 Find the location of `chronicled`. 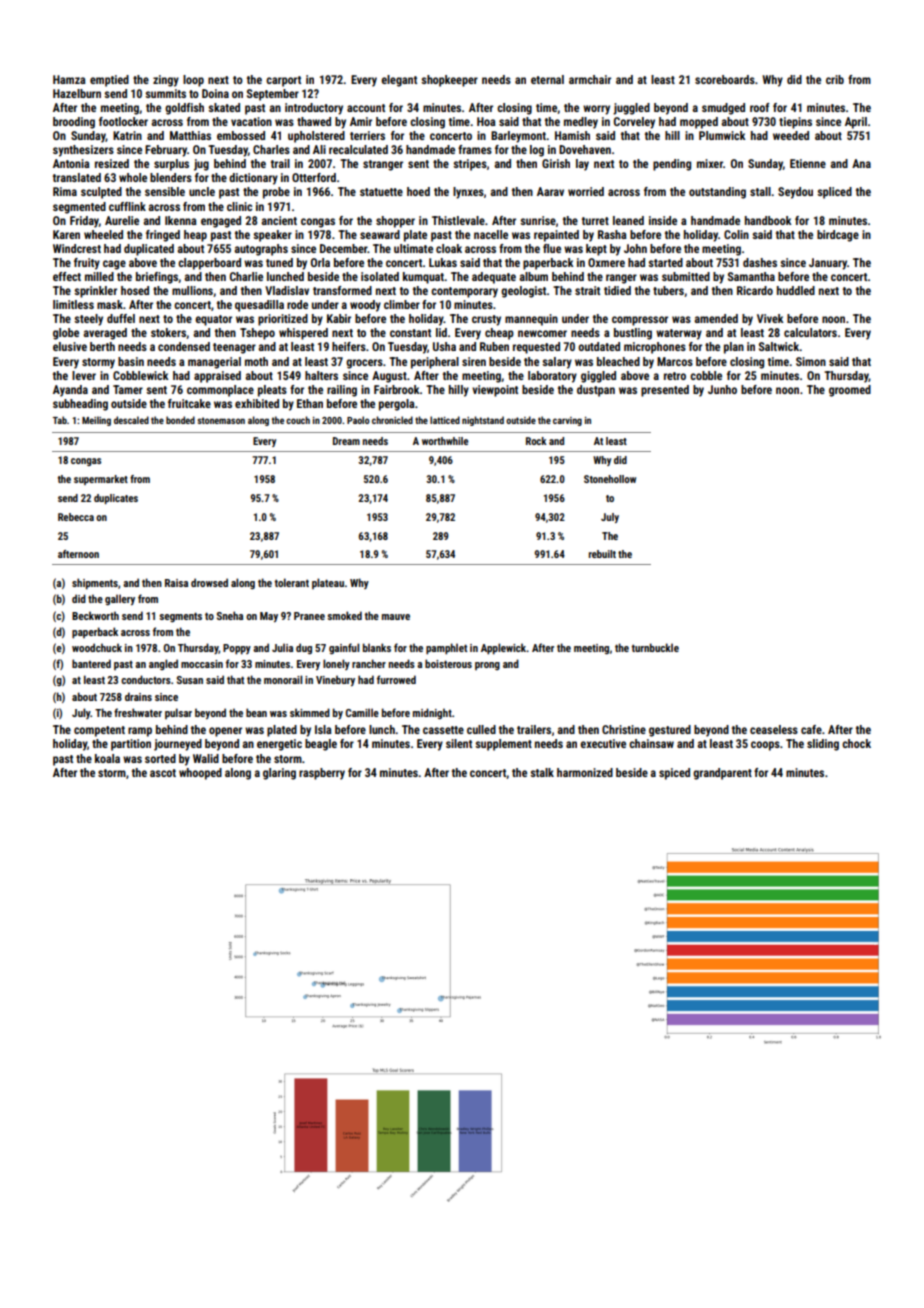

chronicled is located at coordinates (392, 420).
